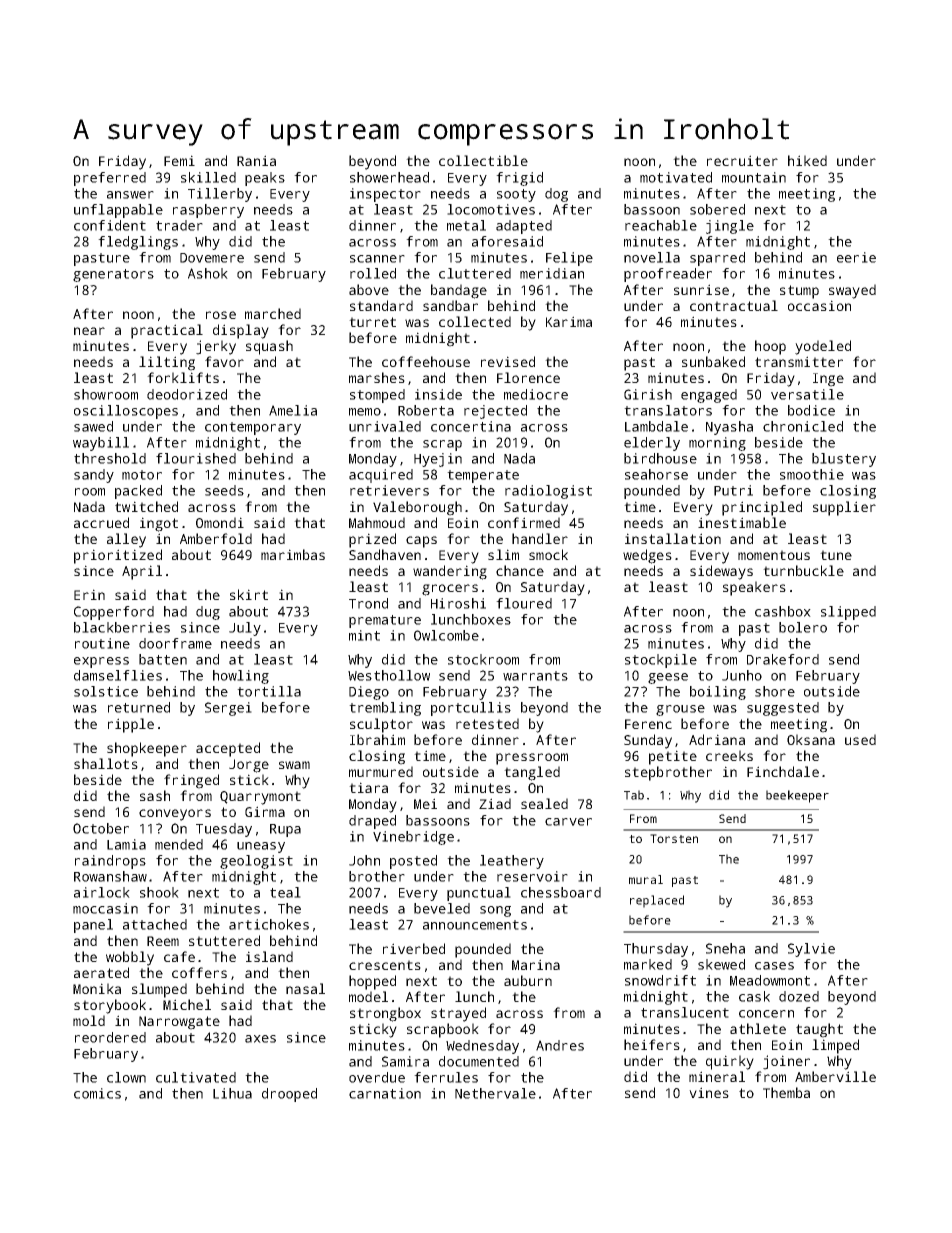 The width and height of the screenshot is (952, 1233). What do you see at coordinates (519, 179) in the screenshot?
I see `frigid` at bounding box center [519, 179].
